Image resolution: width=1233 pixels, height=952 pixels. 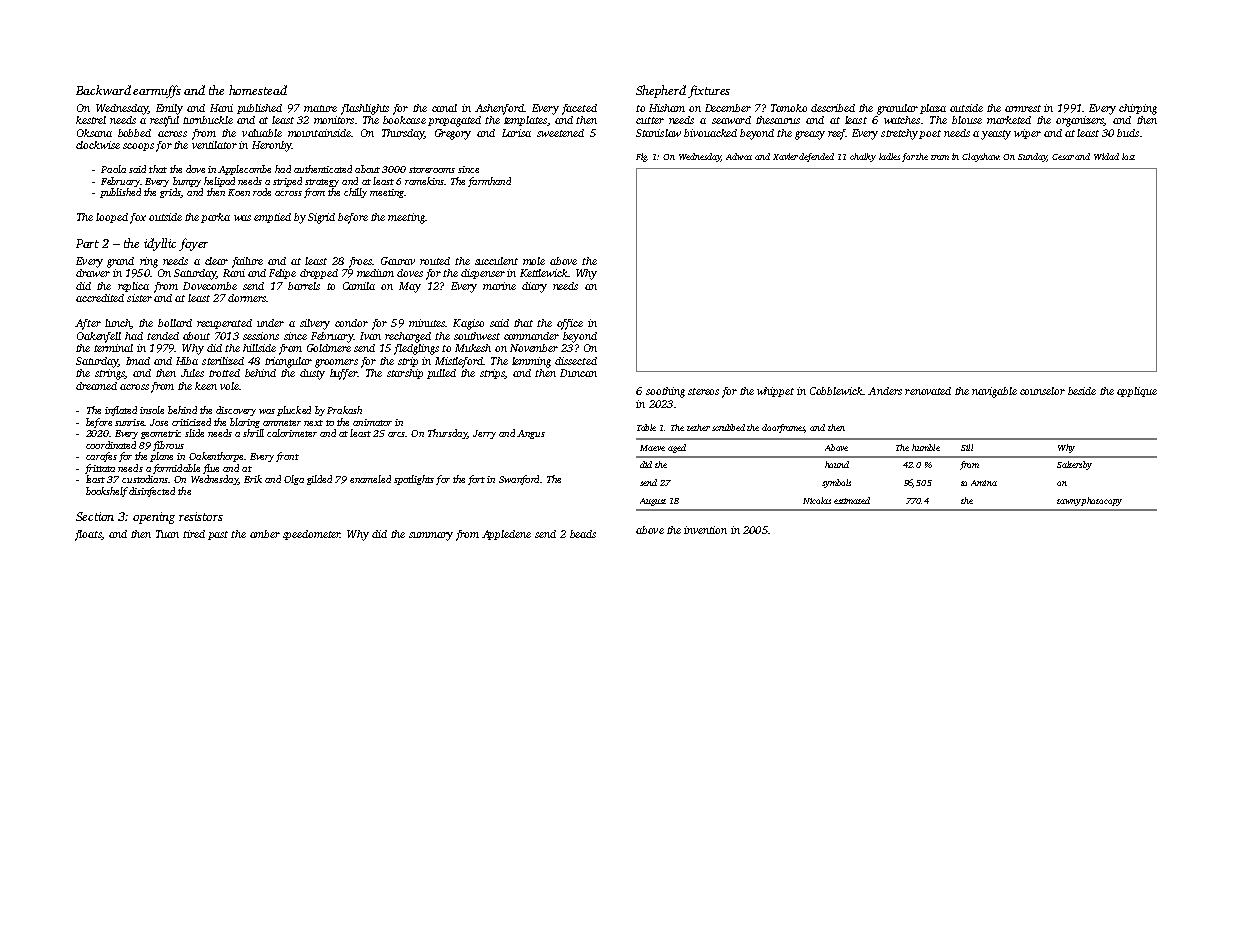 What do you see at coordinates (444, 108) in the page?
I see `canal` at bounding box center [444, 108].
